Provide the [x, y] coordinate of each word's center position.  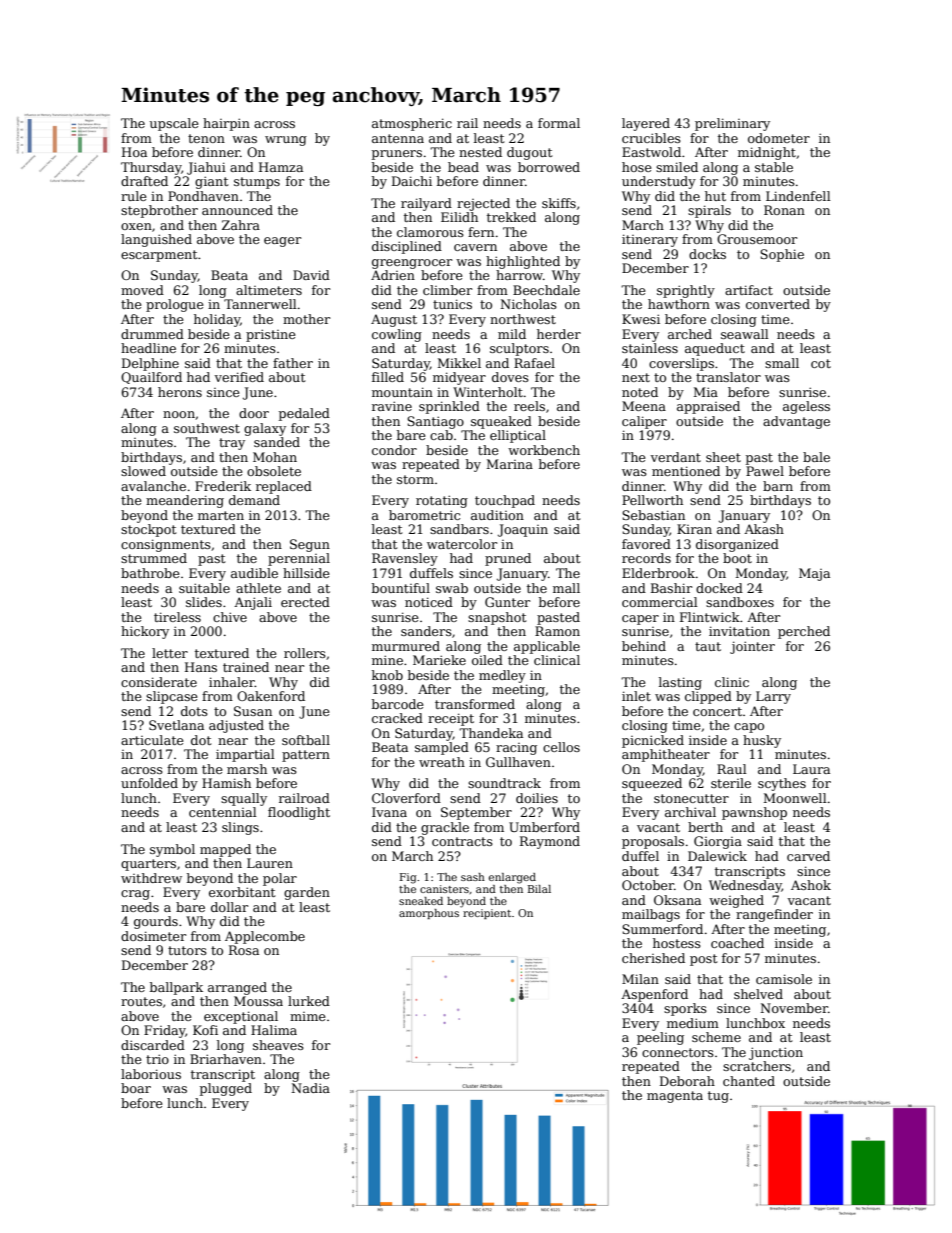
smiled [677, 167]
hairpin [226, 124]
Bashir [671, 588]
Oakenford [271, 696]
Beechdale [546, 290]
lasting [680, 683]
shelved [758, 994]
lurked [309, 1001]
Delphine [150, 364]
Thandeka [491, 733]
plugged [226, 1089]
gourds [156, 922]
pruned [508, 559]
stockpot [148, 530]
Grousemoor [757, 239]
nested [480, 152]
